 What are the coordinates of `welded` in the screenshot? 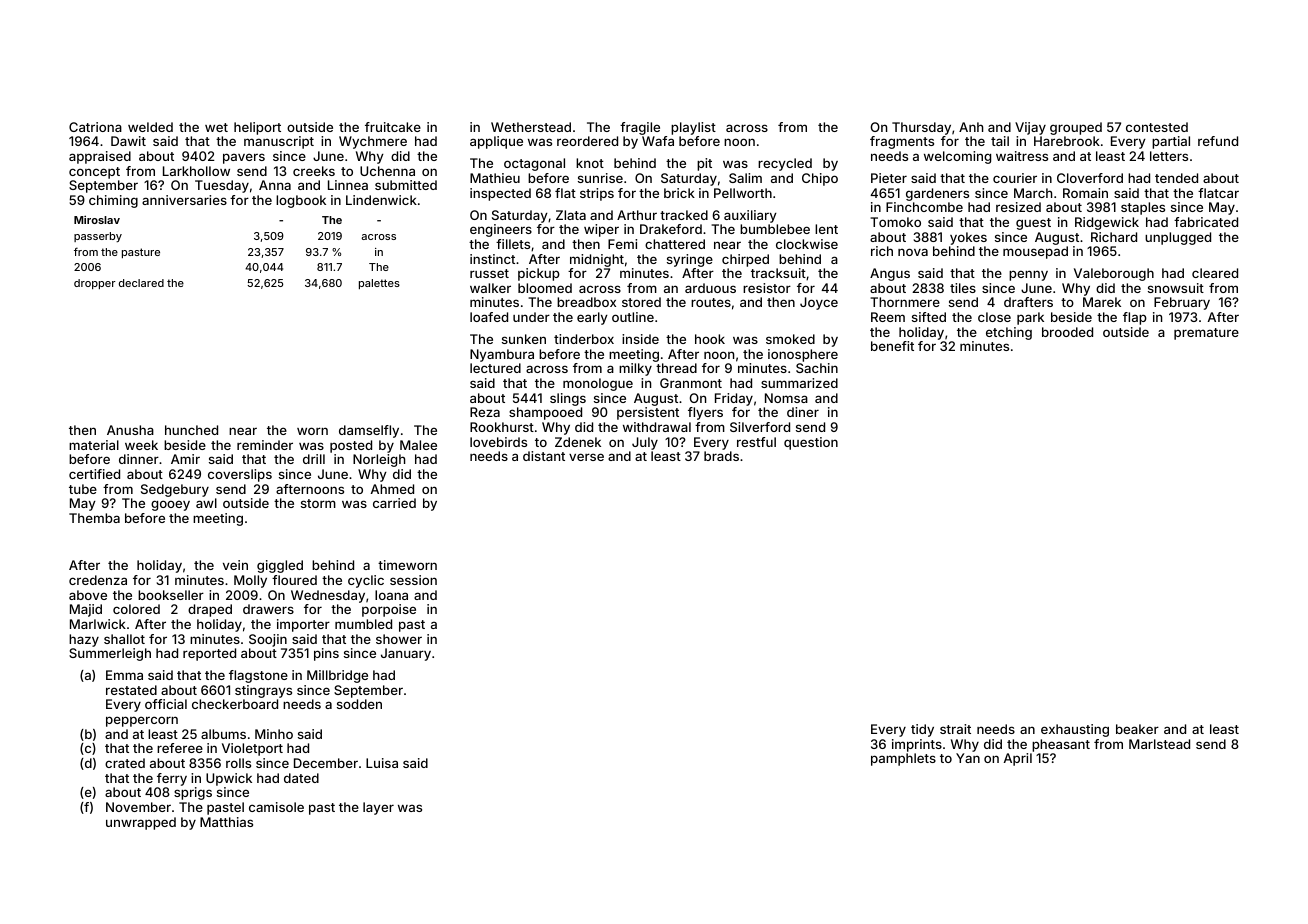 It's located at (150, 127).
